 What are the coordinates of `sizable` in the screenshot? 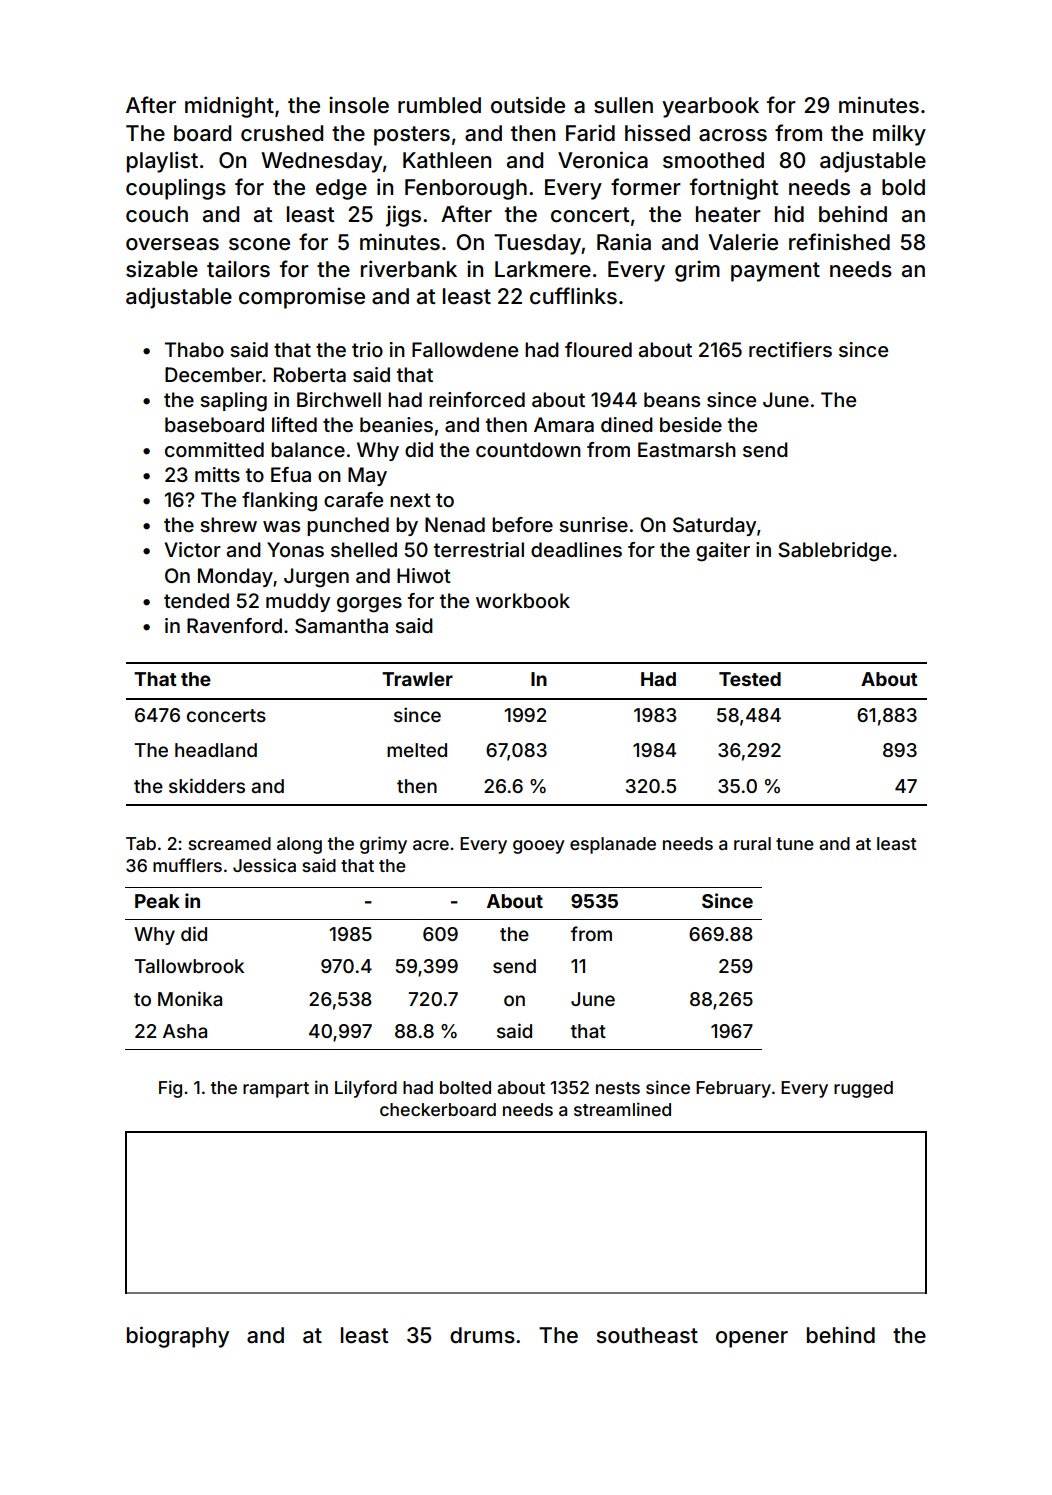 It's located at (162, 269).
